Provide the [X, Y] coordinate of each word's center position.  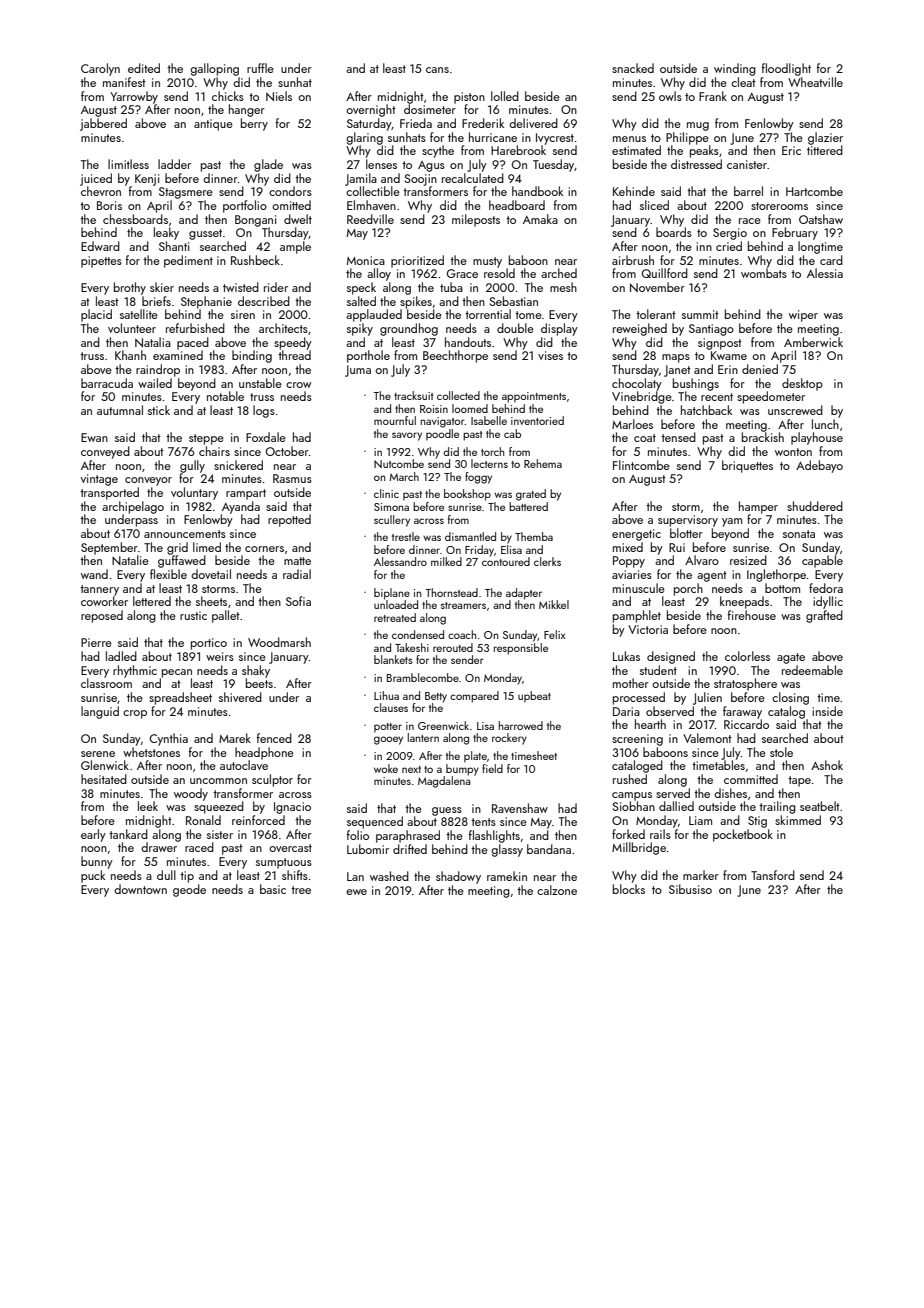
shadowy [458, 877]
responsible [521, 649]
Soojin [421, 180]
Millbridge [639, 848]
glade [268, 165]
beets [259, 683]
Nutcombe [399, 463]
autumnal [120, 410]
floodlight [786, 69]
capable [822, 561]
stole [781, 752]
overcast [290, 848]
